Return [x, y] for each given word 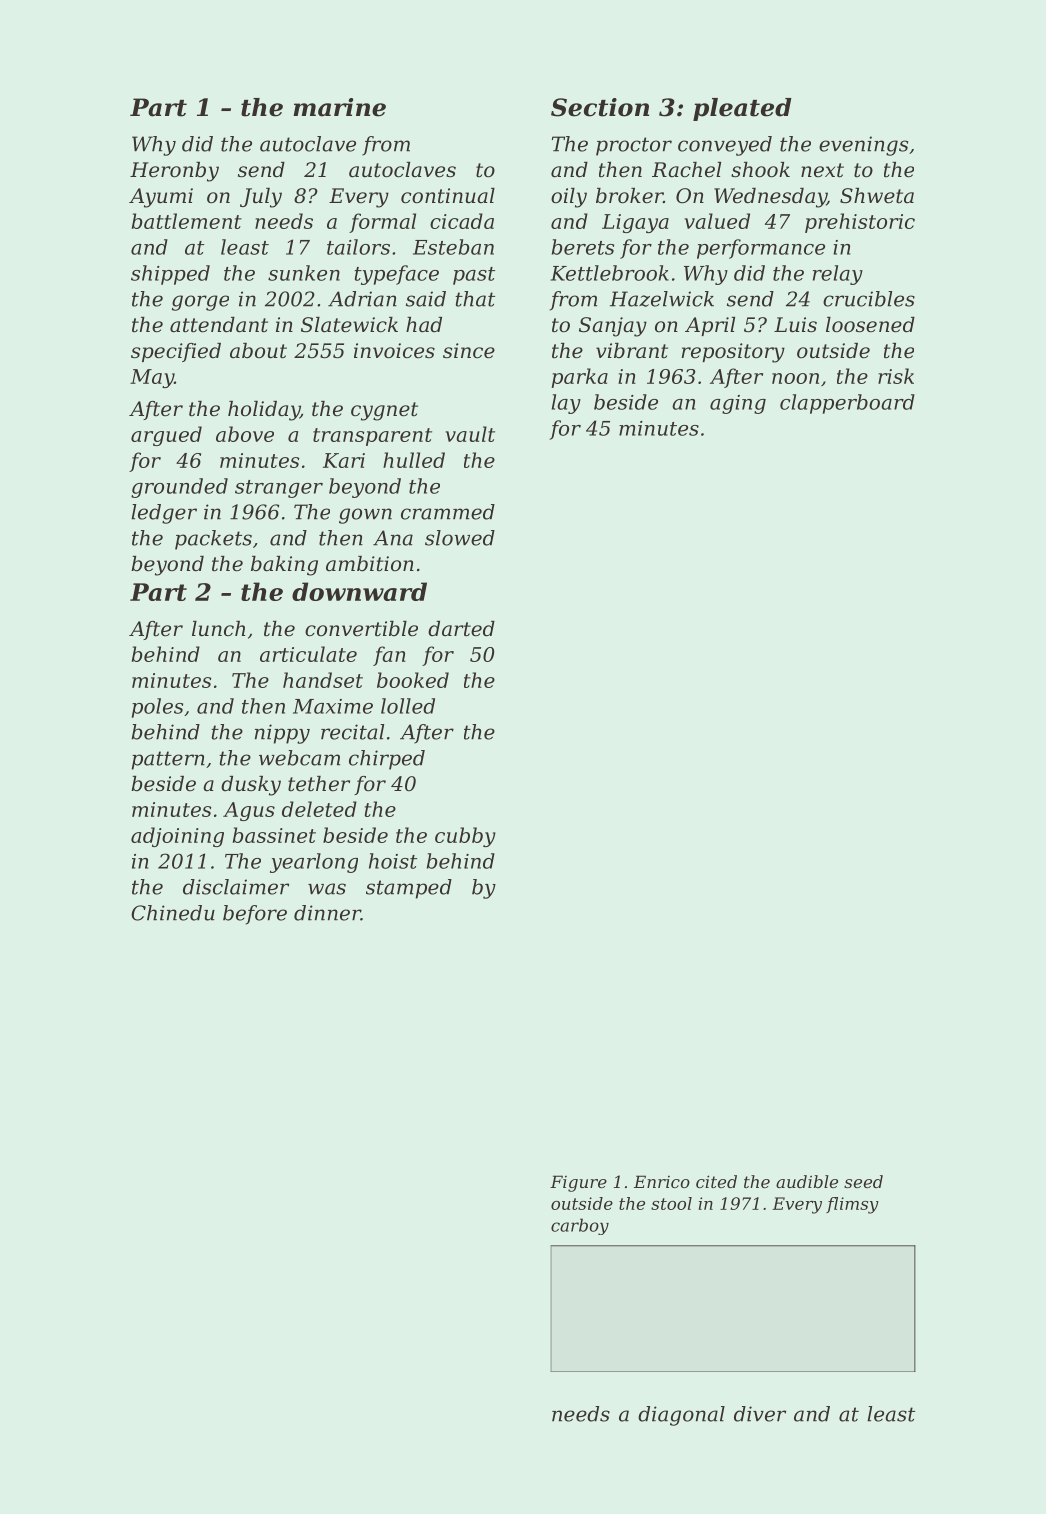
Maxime [333, 706]
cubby [465, 837]
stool [671, 1203]
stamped [409, 889]
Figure [578, 1183]
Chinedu [173, 913]
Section [600, 107]
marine [339, 107]
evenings [863, 146]
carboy [580, 1226]
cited [716, 1181]
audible [807, 1181]
